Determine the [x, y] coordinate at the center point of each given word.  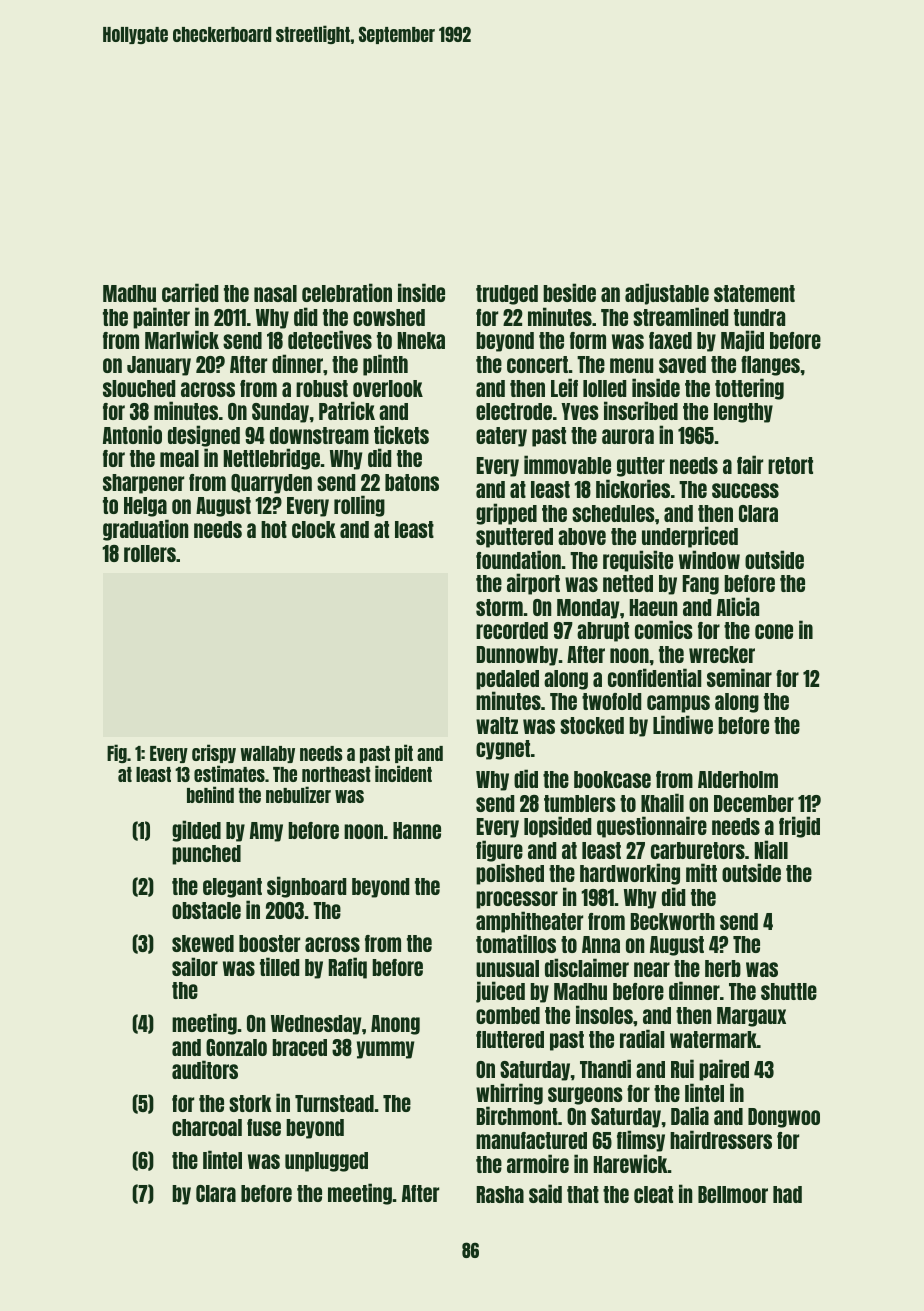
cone [774, 631]
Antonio [132, 434]
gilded [196, 831]
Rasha [500, 1194]
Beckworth [673, 921]
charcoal [207, 1127]
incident [403, 773]
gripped [506, 514]
